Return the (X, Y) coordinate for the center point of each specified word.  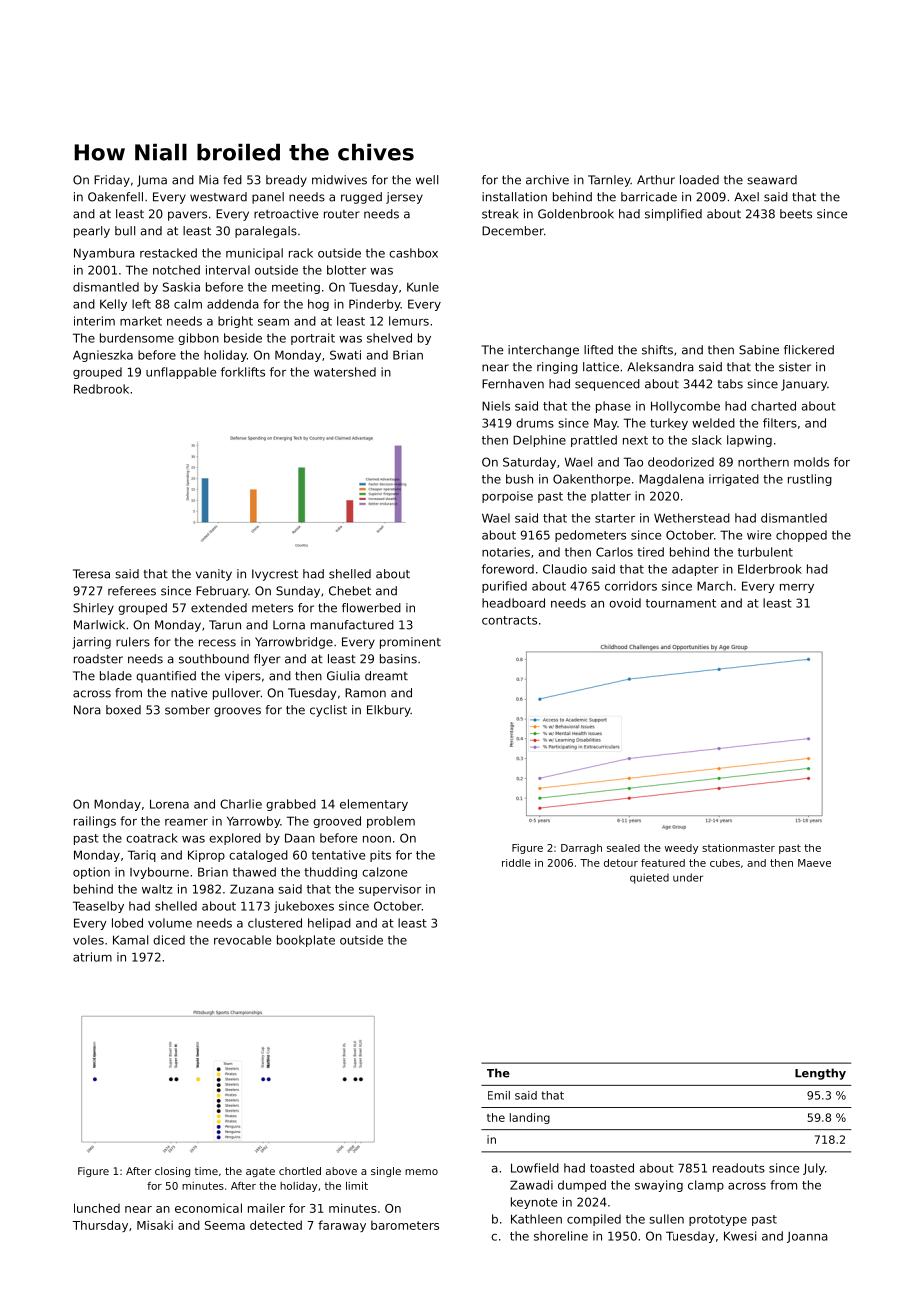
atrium (92, 957)
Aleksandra (660, 367)
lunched (97, 1208)
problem (391, 822)
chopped (801, 536)
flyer (267, 660)
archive (547, 180)
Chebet (350, 591)
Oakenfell (115, 197)
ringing (557, 368)
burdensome (137, 338)
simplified (673, 215)
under (688, 877)
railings (95, 822)
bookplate (306, 941)
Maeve (814, 863)
